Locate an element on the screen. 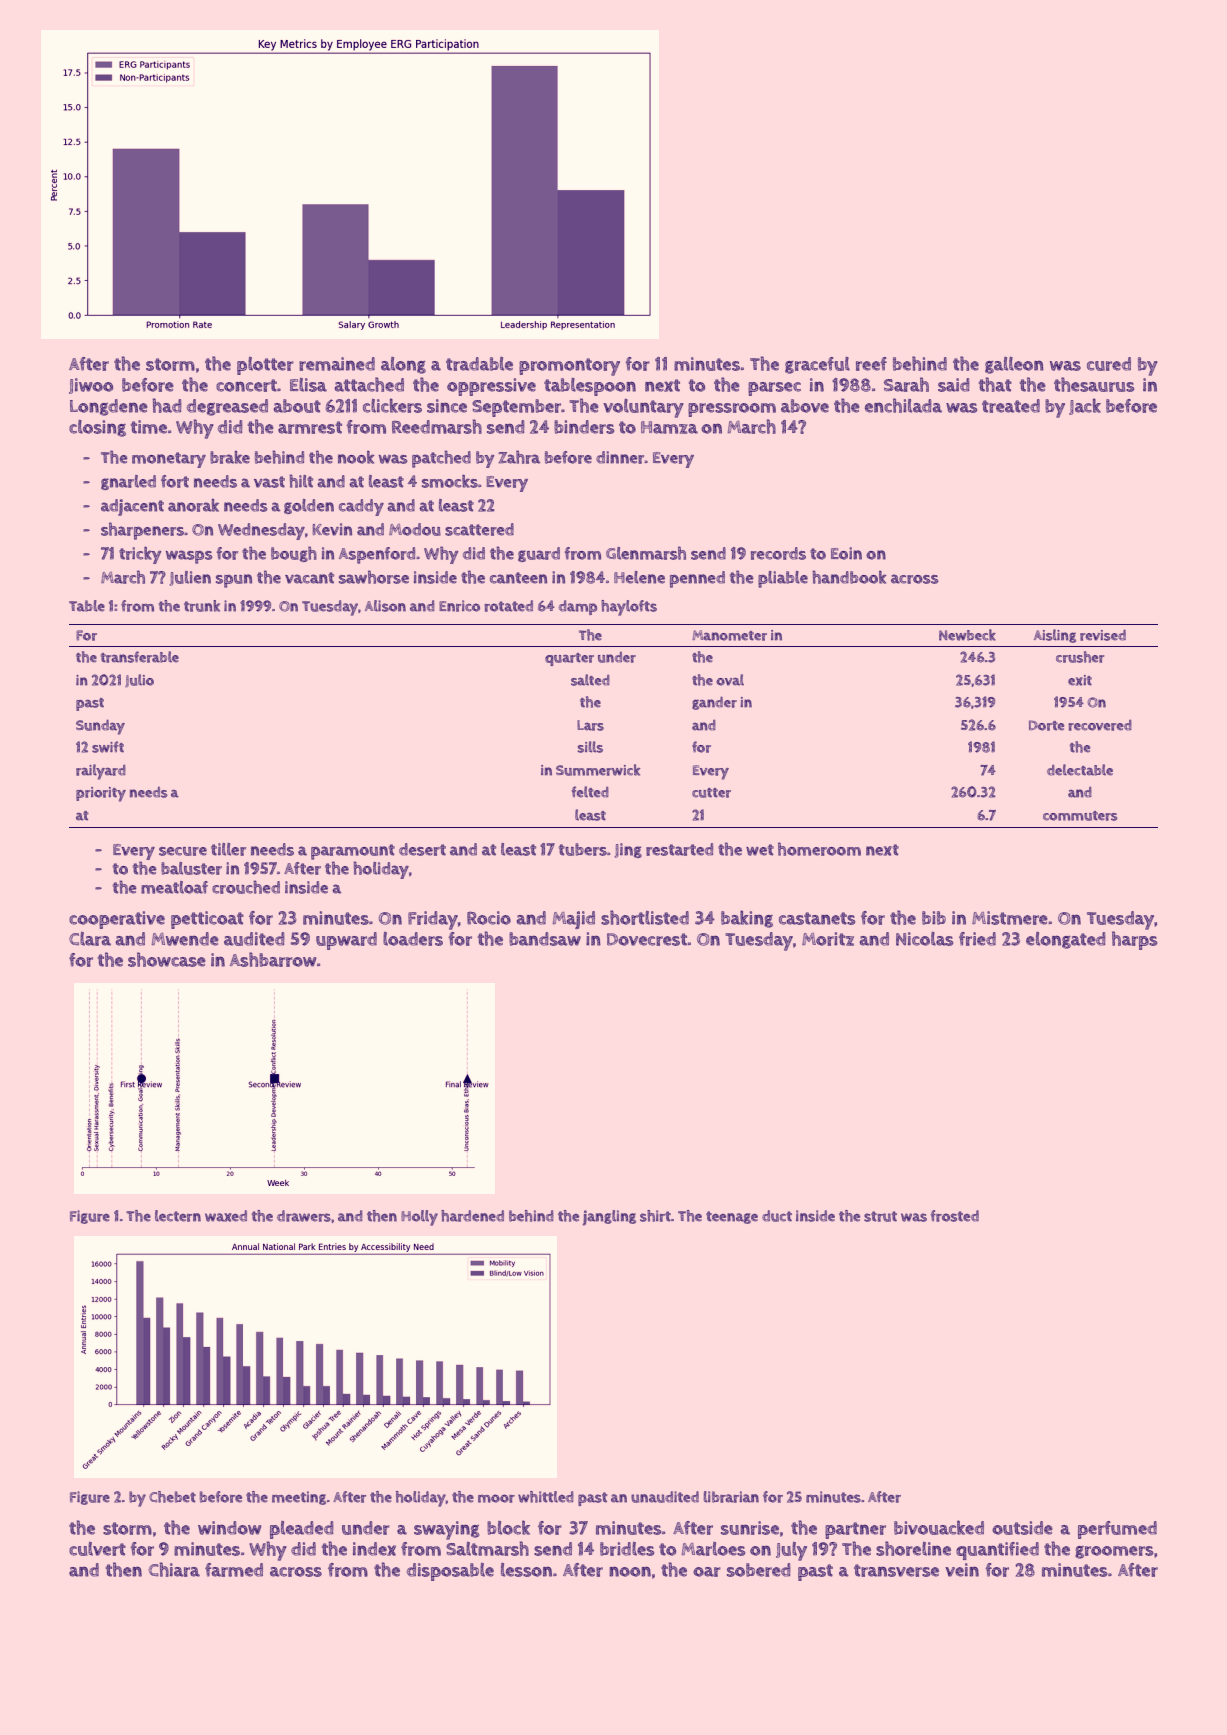  Alison is located at coordinates (385, 606).
